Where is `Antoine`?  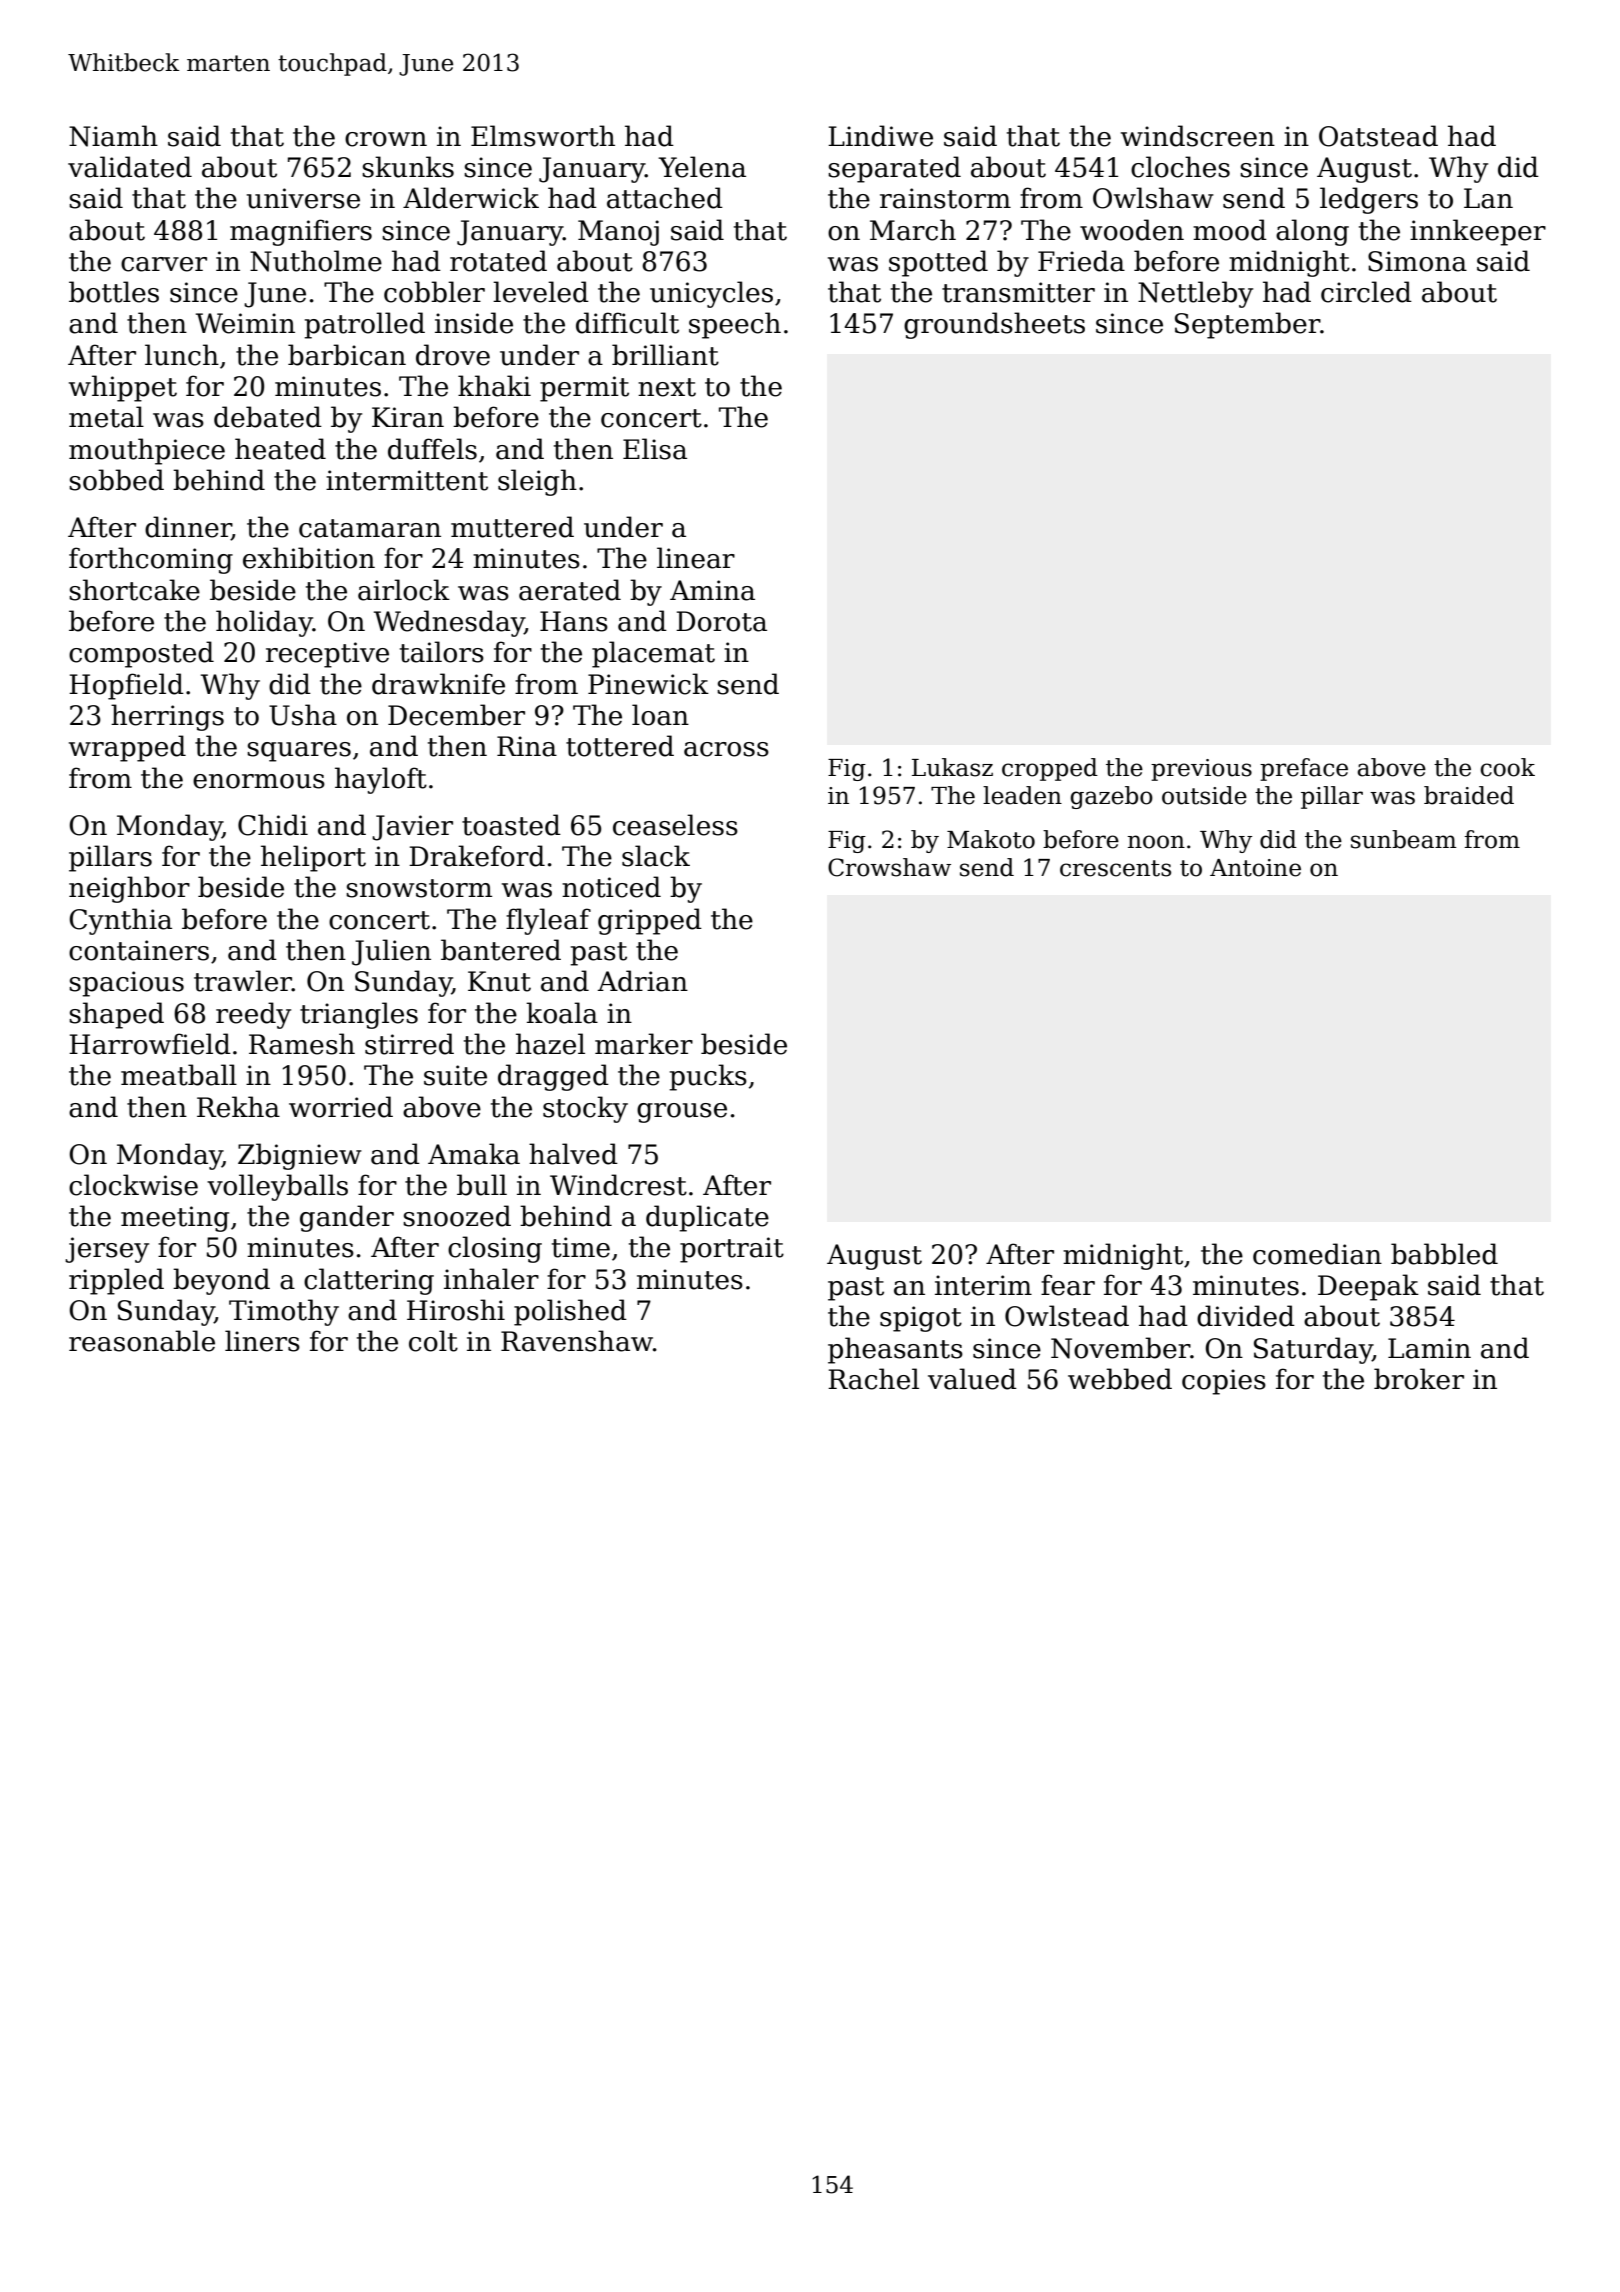
Antoine is located at coordinates (1255, 868).
